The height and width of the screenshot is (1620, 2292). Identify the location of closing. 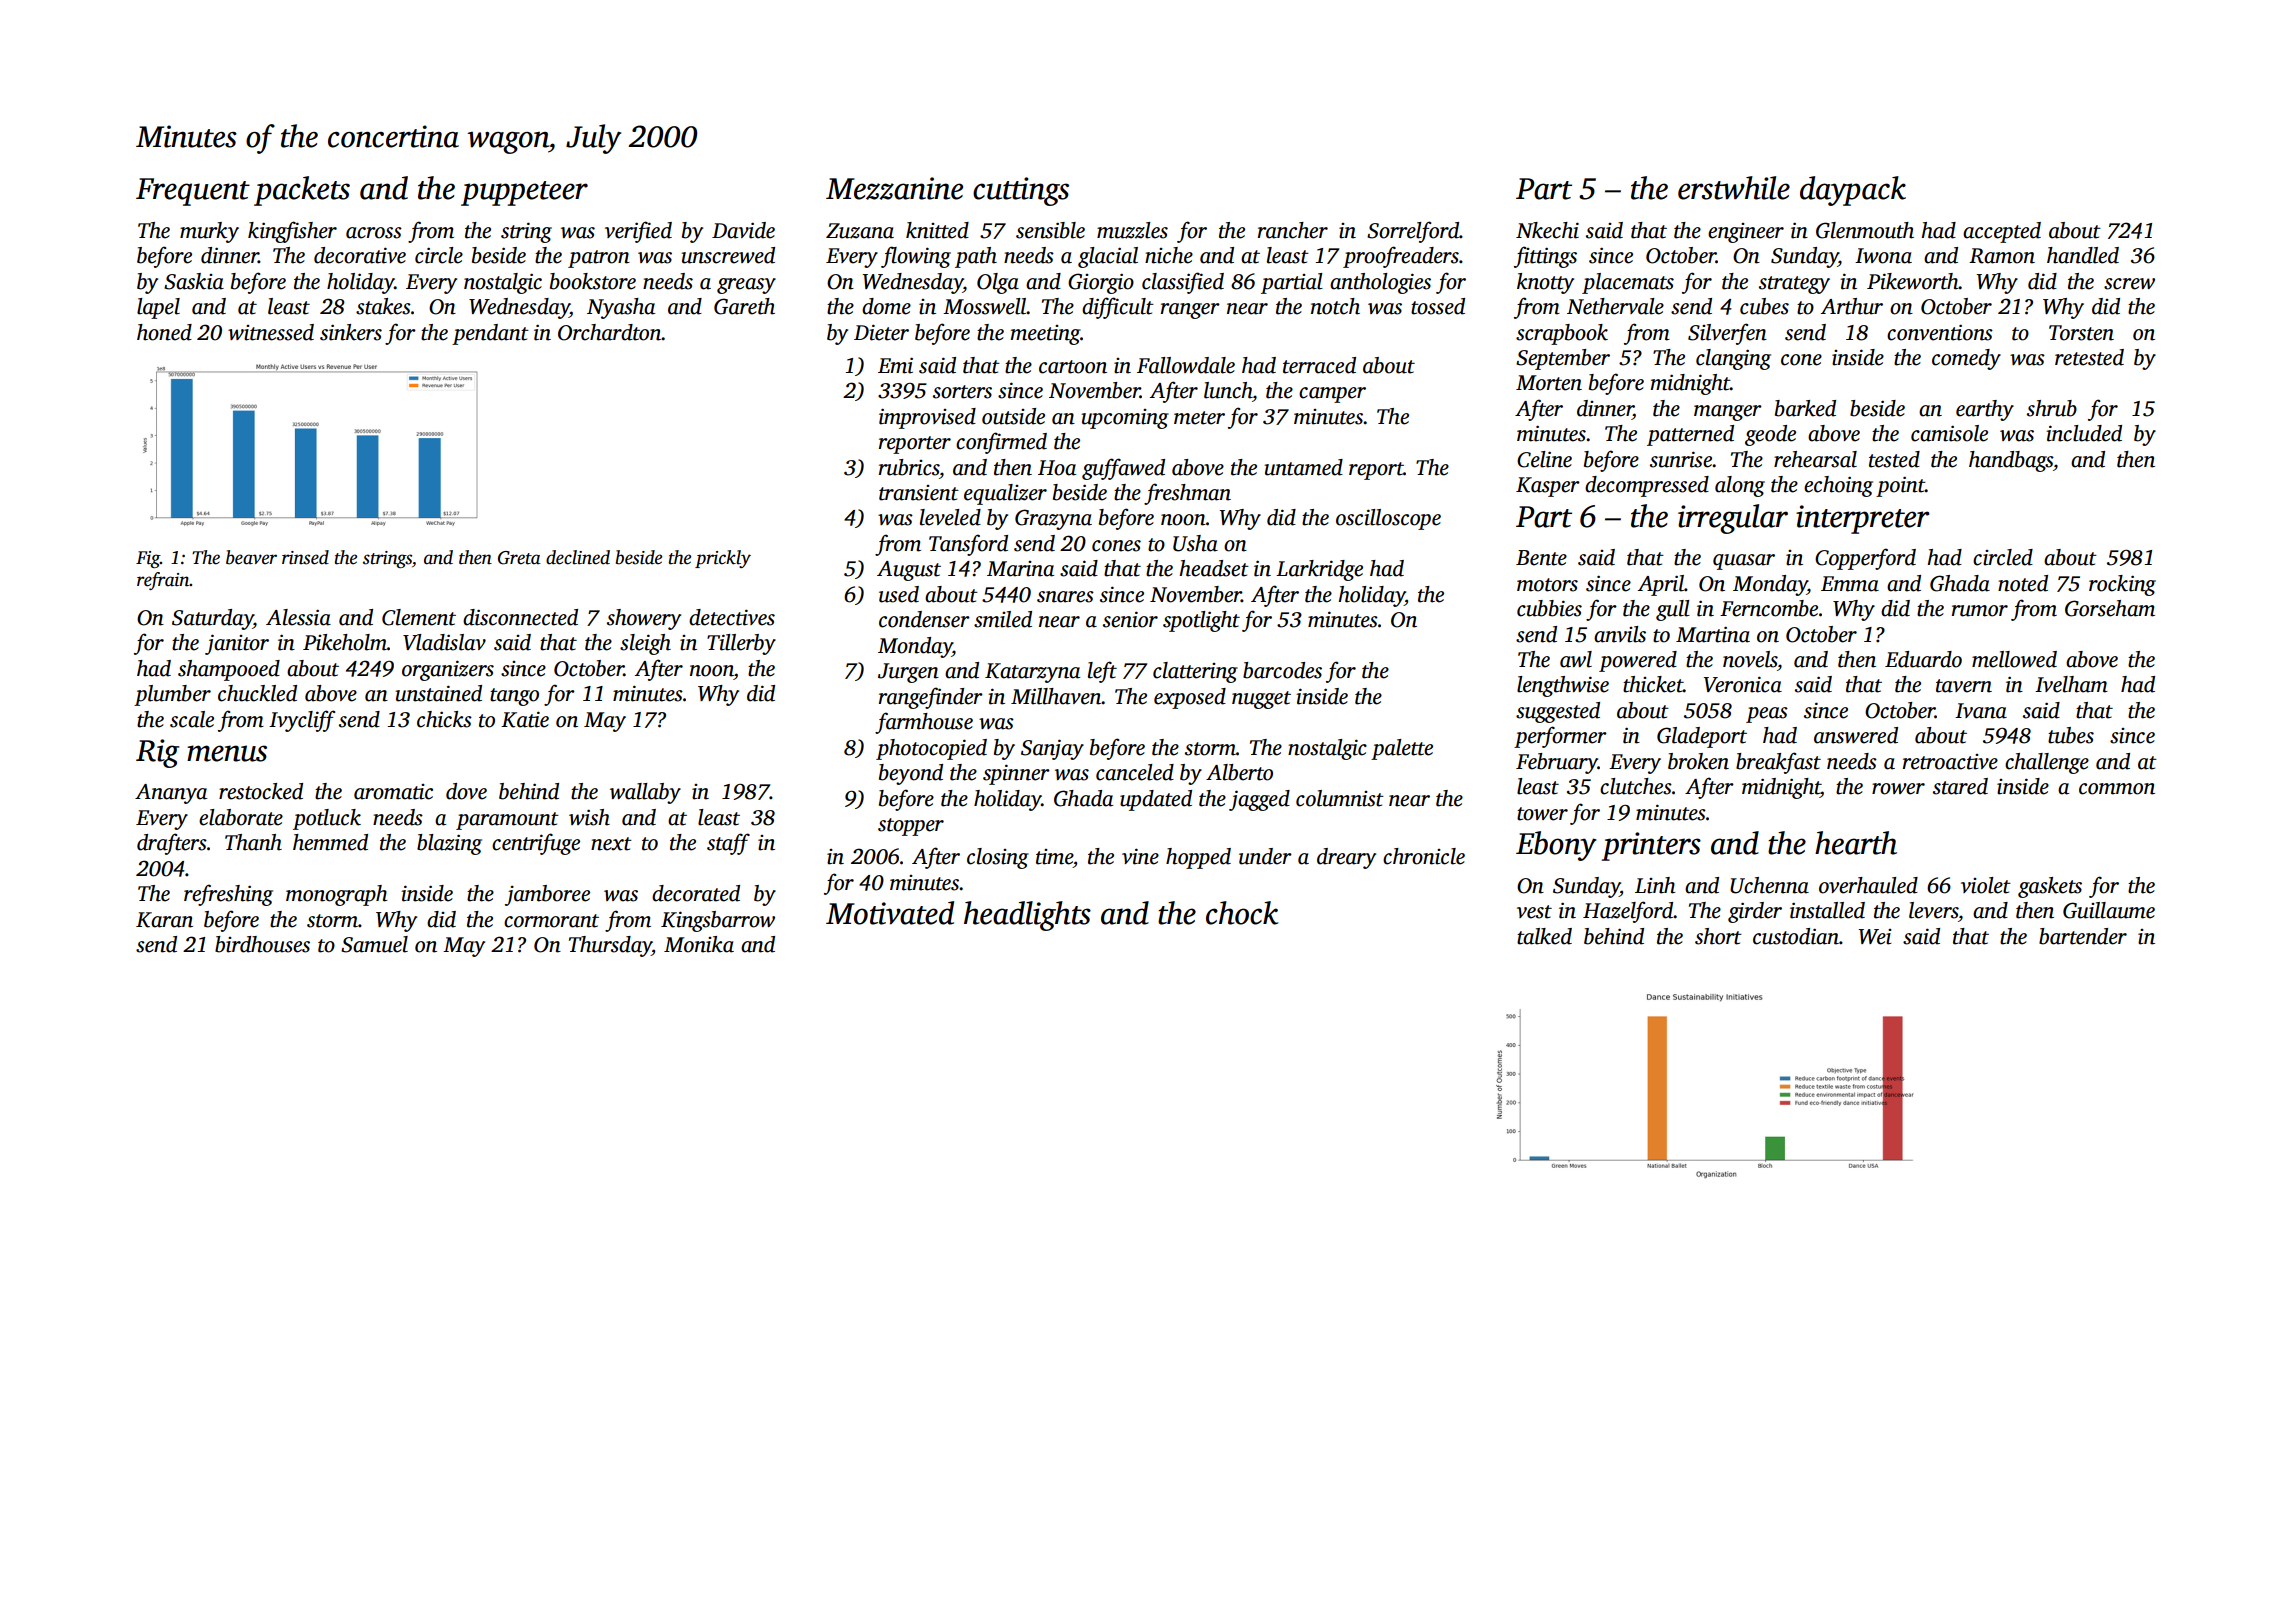
(998, 858).
